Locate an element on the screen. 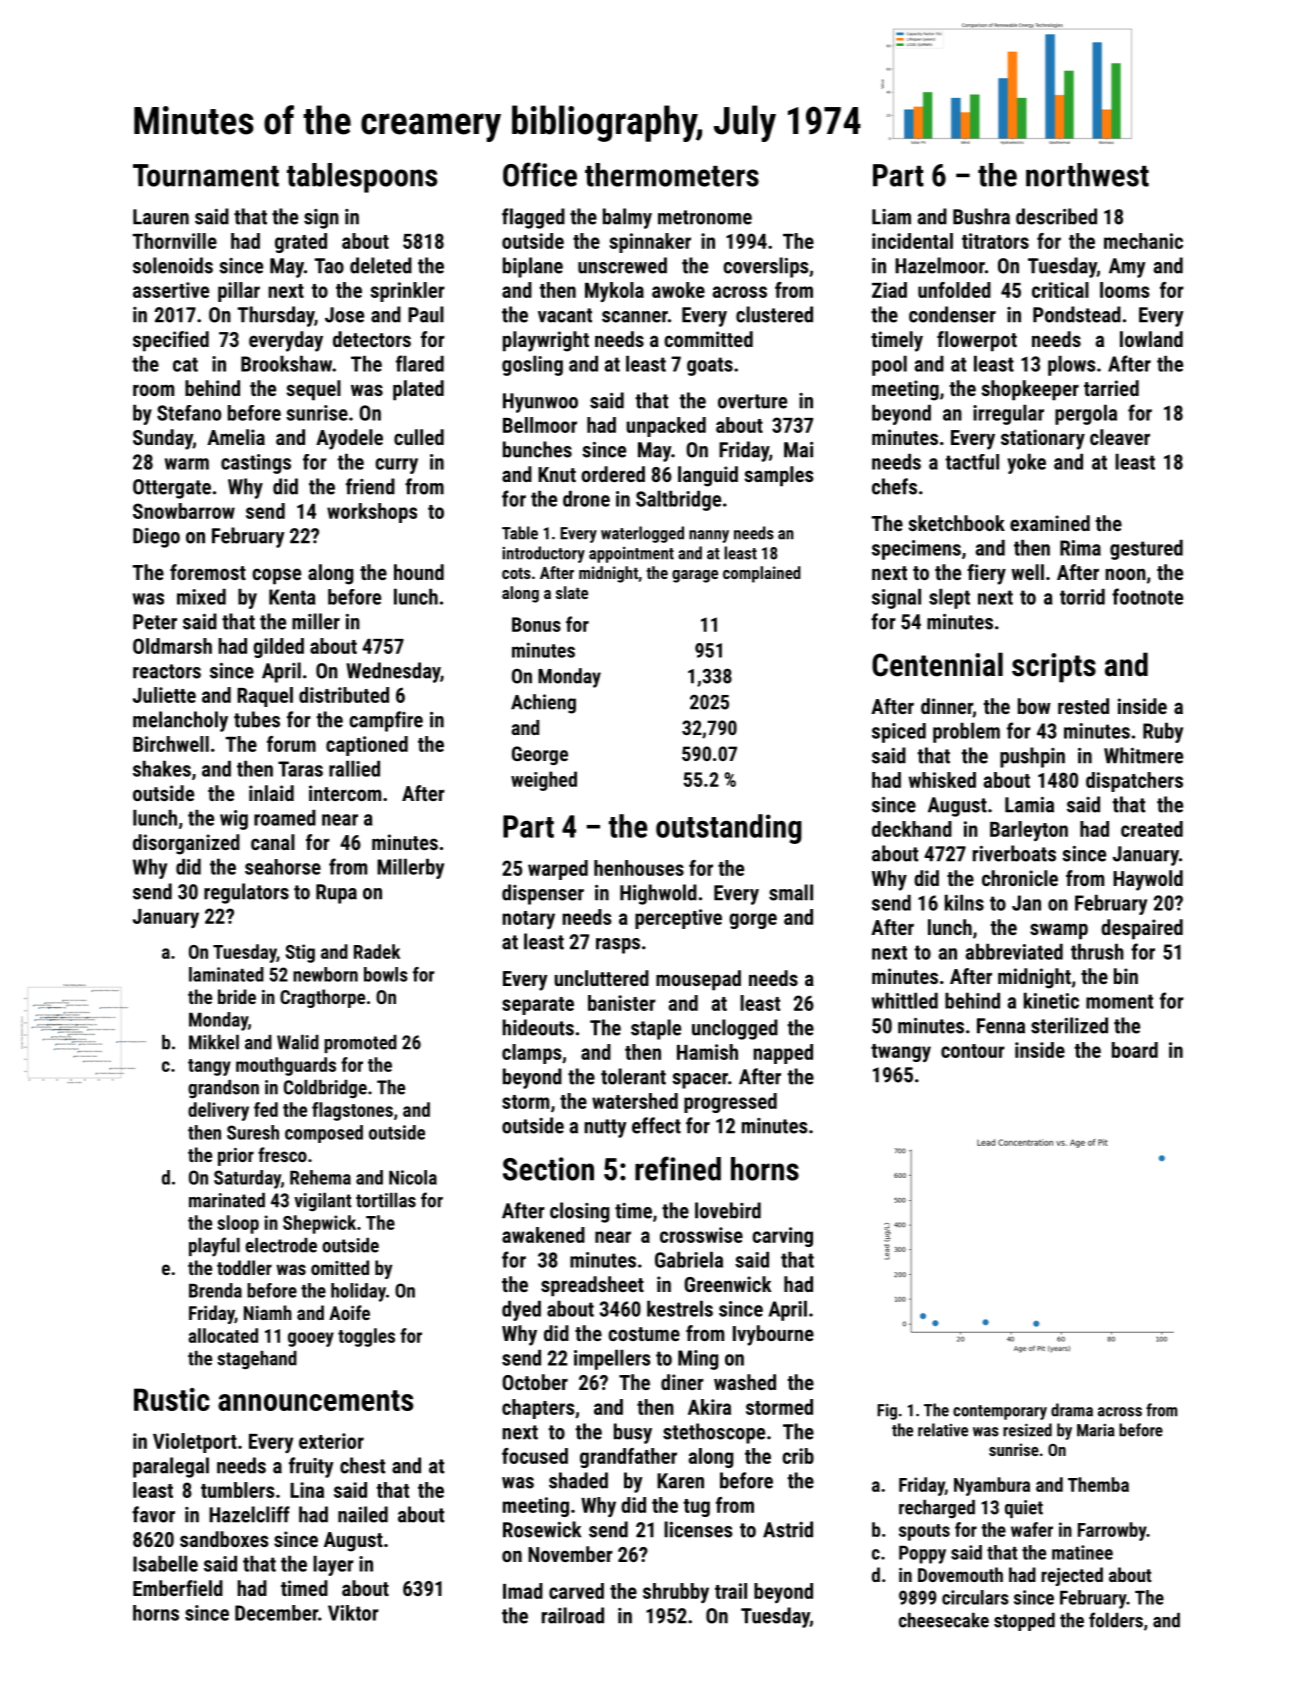 Image resolution: width=1316 pixels, height=1704 pixels. gorge is located at coordinates (753, 921).
